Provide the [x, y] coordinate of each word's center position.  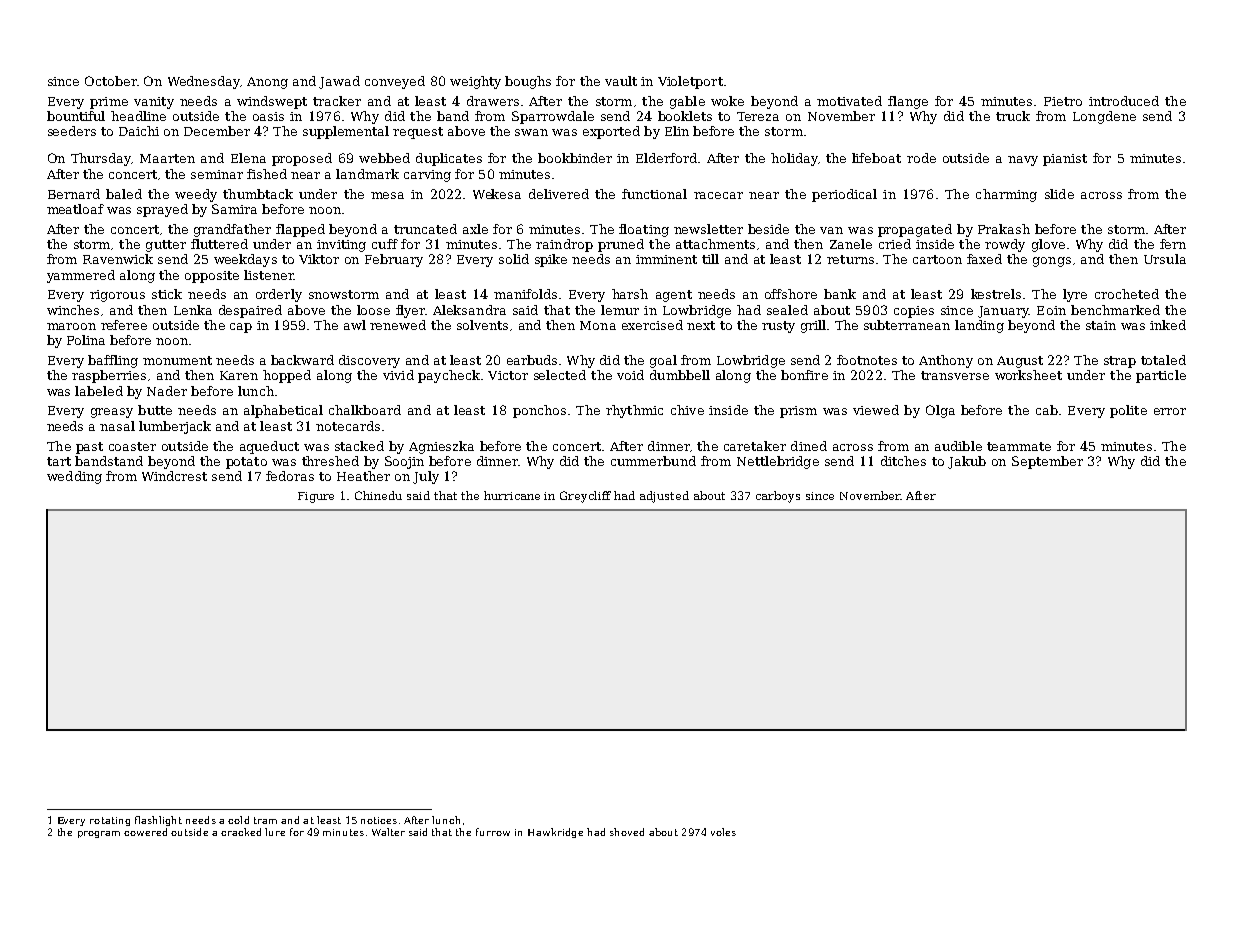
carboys [778, 497]
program [99, 834]
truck [1013, 116]
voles [723, 832]
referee [124, 325]
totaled [1163, 360]
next [701, 325]
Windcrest [174, 476]
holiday [794, 159]
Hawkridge [555, 833]
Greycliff [585, 497]
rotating [110, 821]
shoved [627, 832]
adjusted [664, 497]
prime [109, 103]
